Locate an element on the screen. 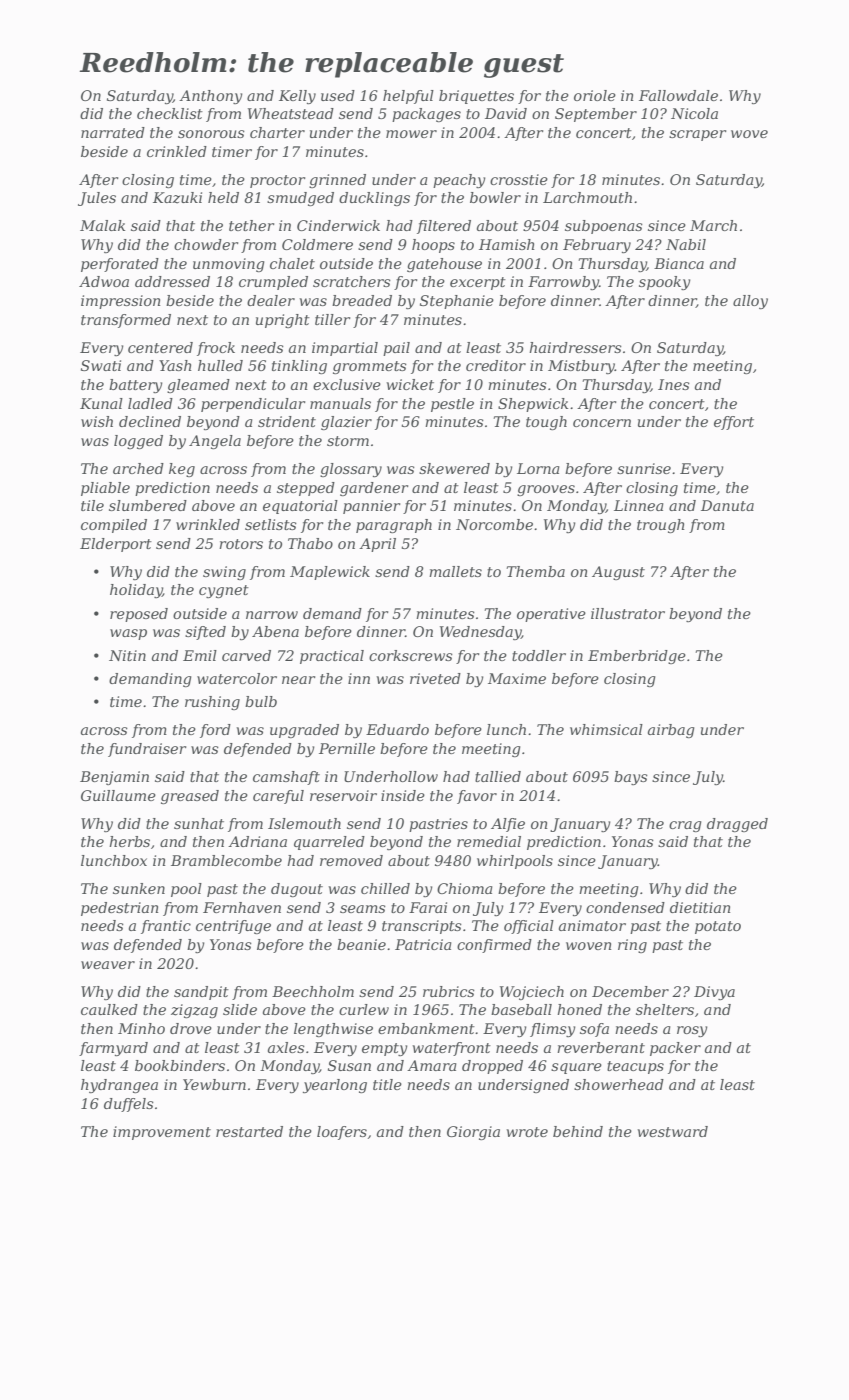  Kazuki is located at coordinates (177, 198).
